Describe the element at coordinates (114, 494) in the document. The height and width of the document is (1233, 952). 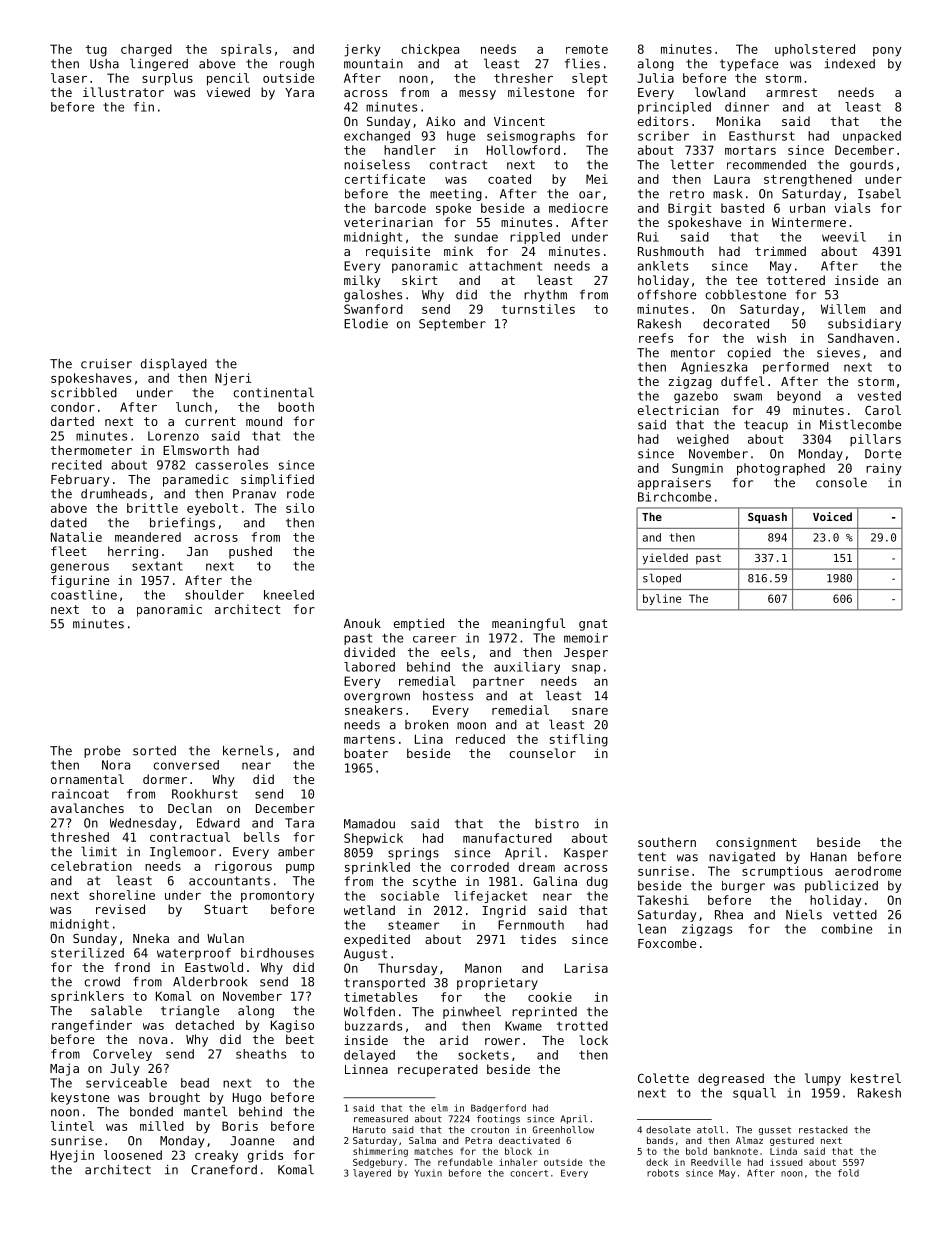
I see `drumheads` at that location.
